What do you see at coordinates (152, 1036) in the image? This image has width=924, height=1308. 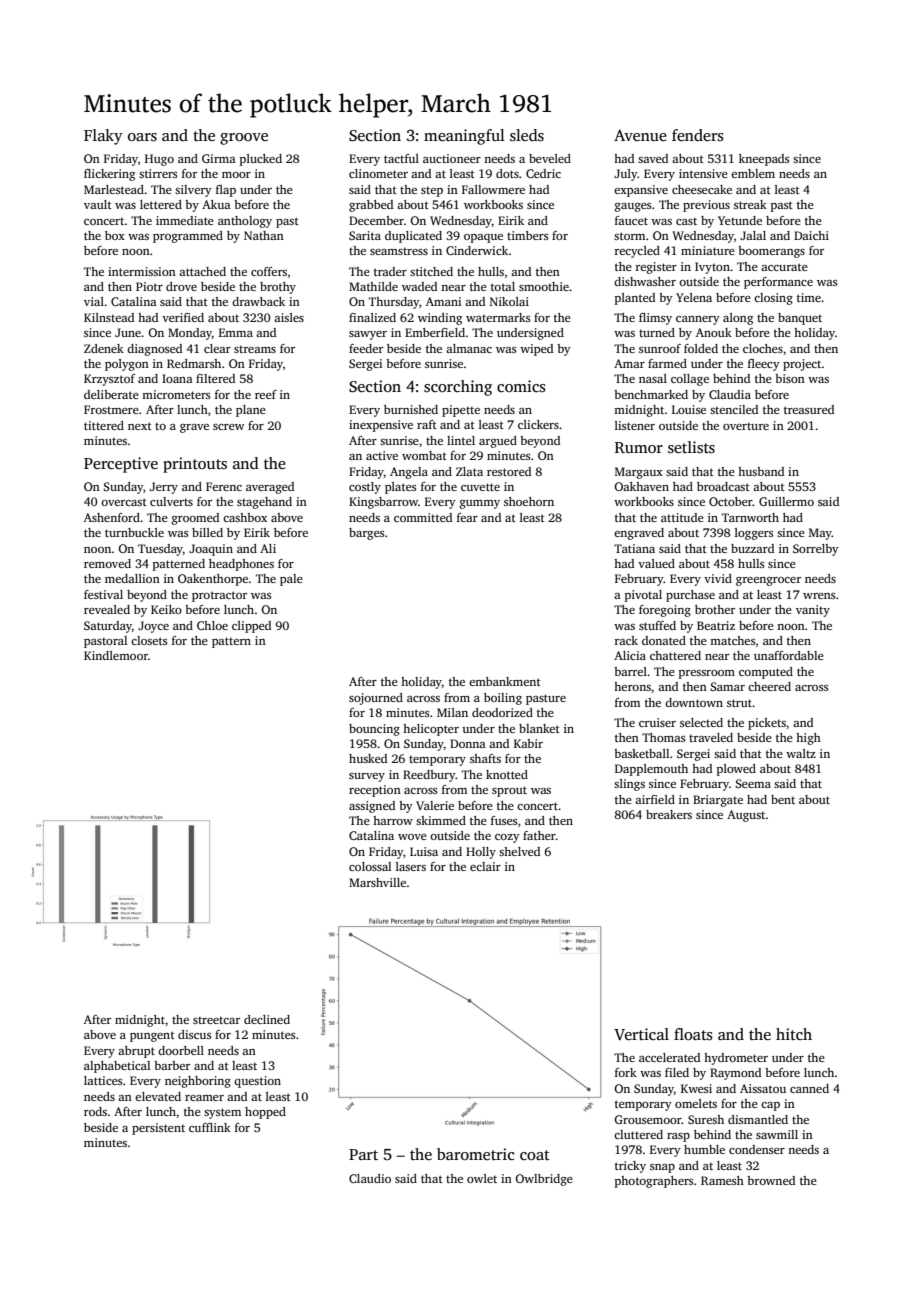 I see `pungent` at bounding box center [152, 1036].
